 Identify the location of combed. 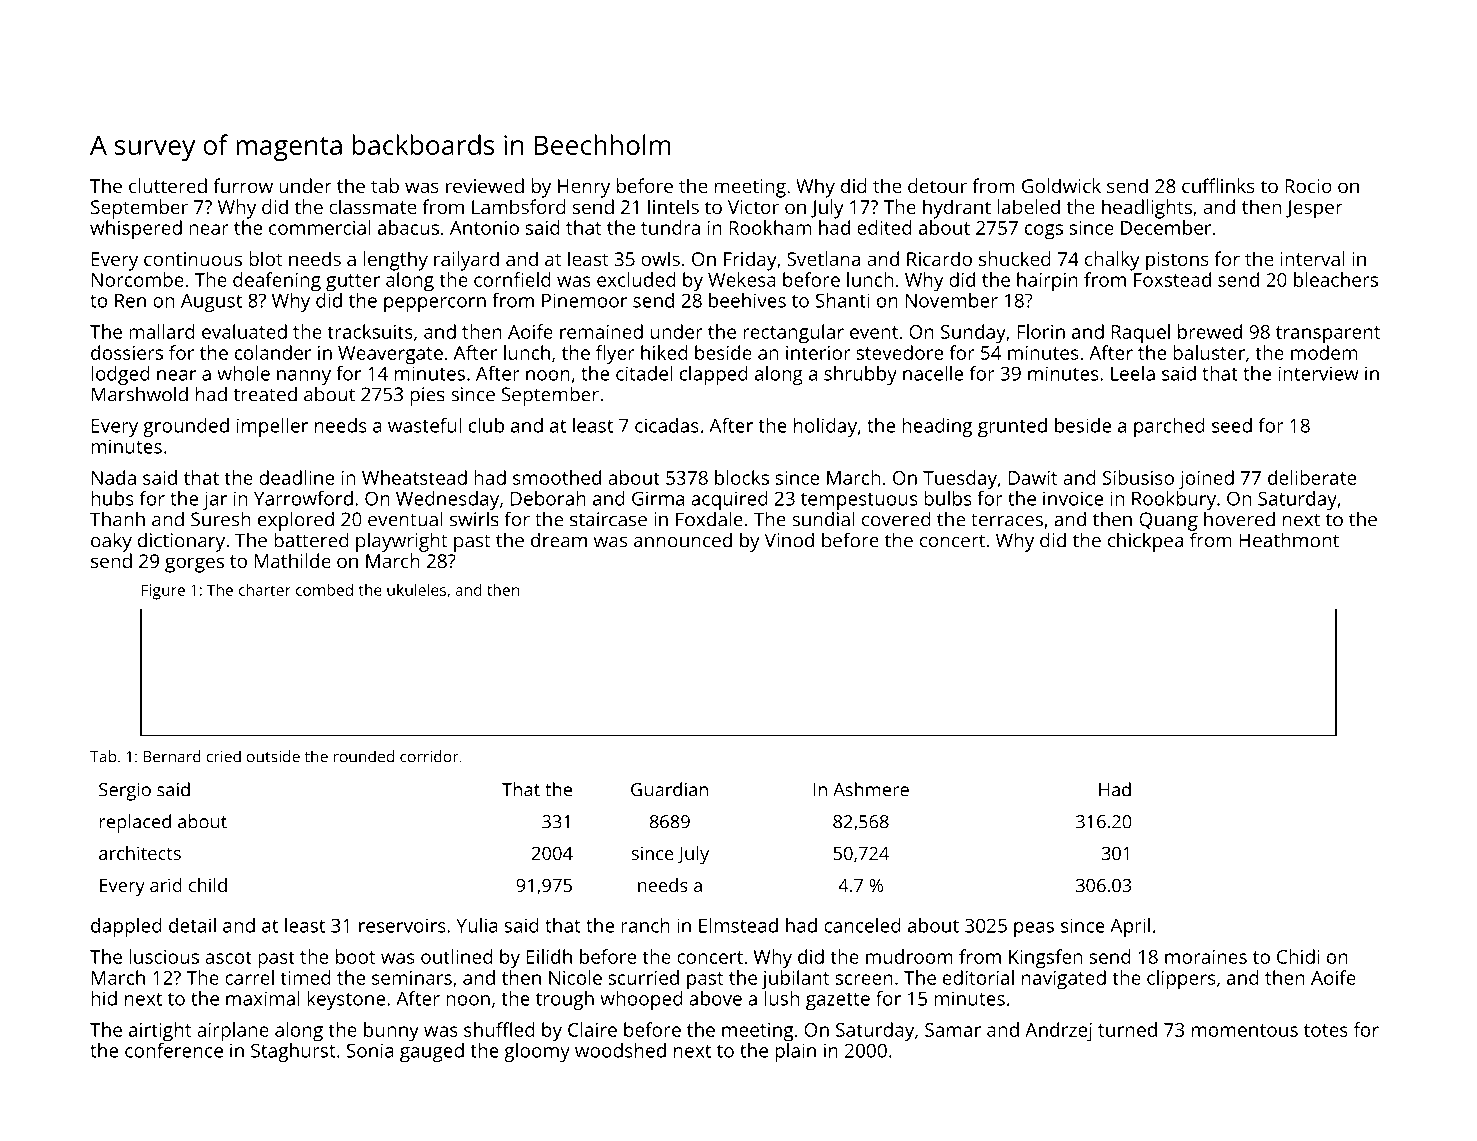
(324, 590).
